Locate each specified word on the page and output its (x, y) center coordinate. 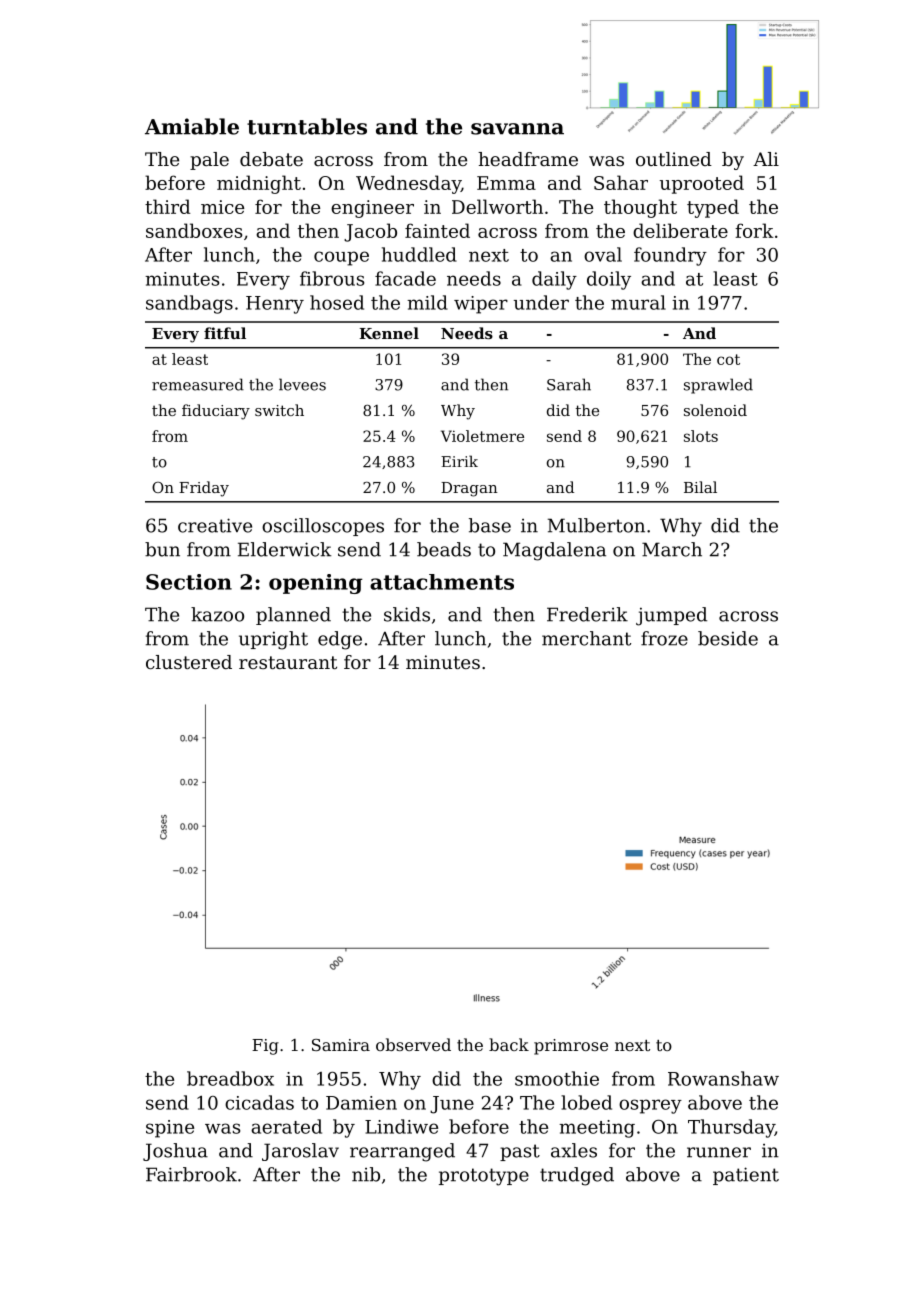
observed (413, 1044)
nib (366, 1174)
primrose (571, 1047)
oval (603, 254)
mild (427, 302)
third (167, 206)
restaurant (288, 662)
